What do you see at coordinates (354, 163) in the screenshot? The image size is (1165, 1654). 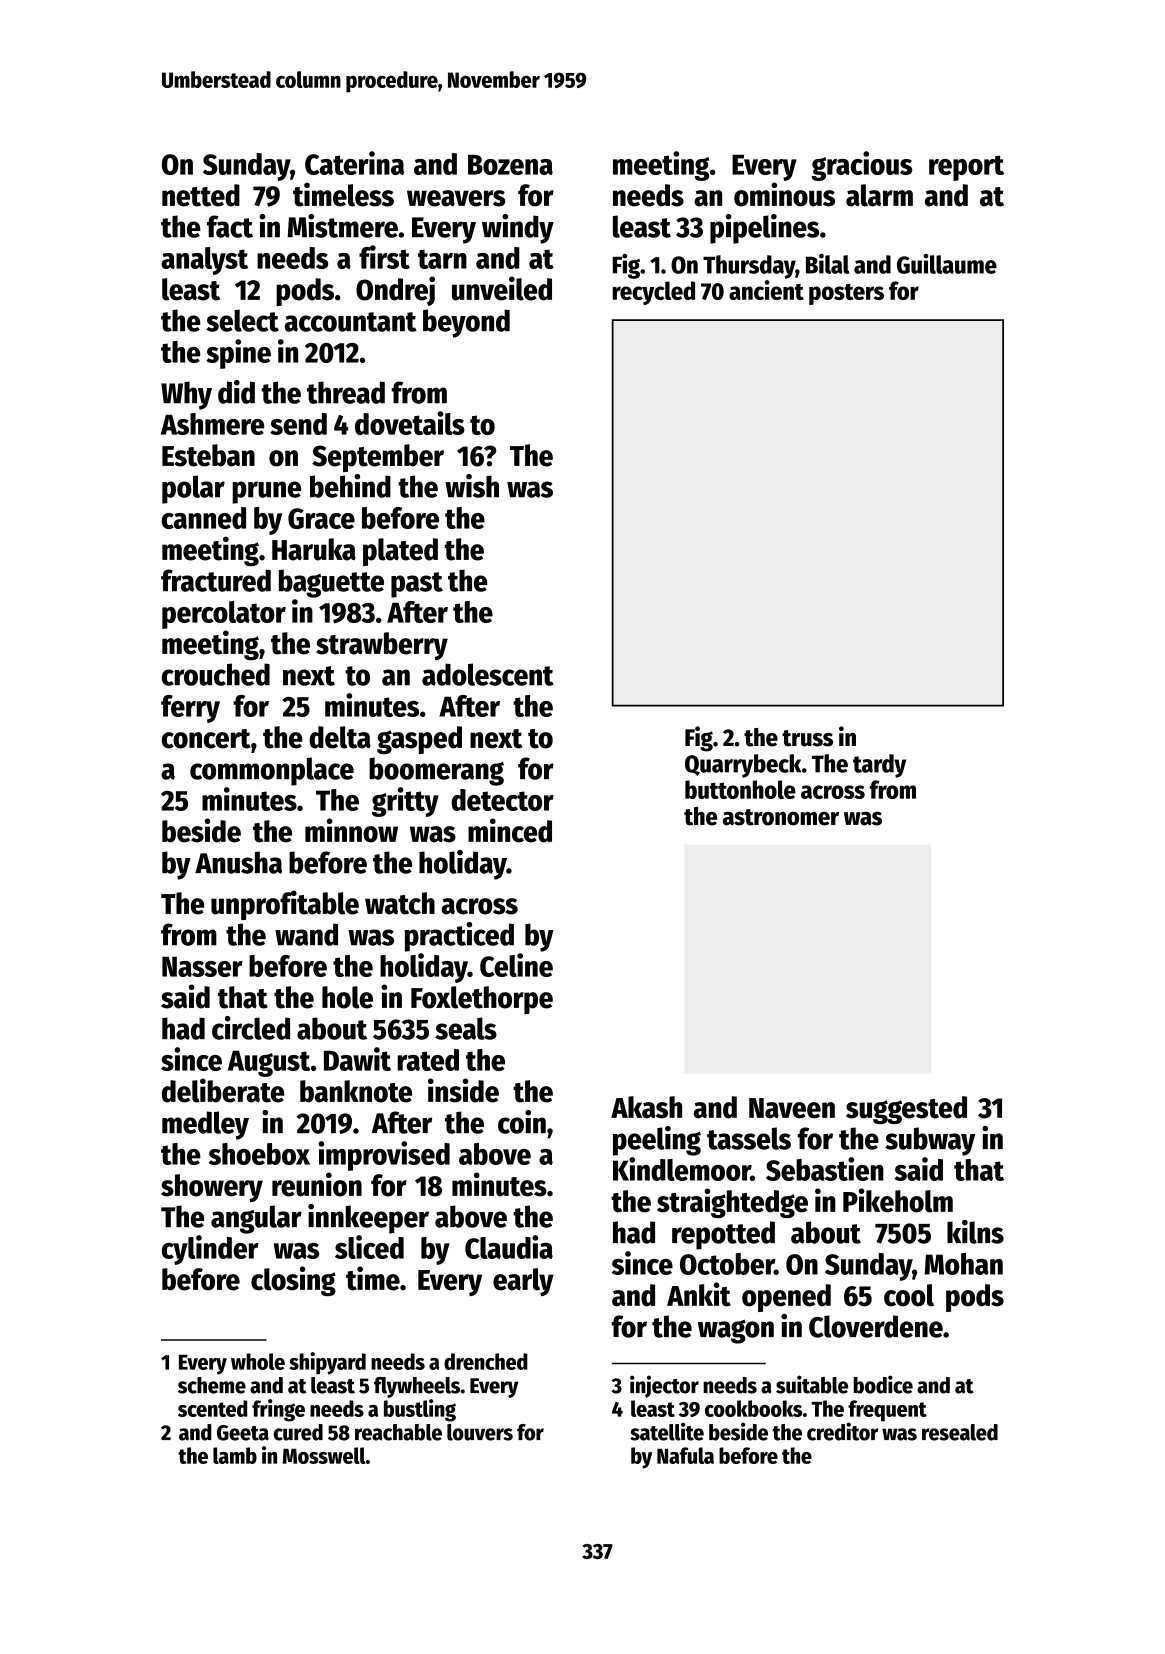 I see `Caterina` at bounding box center [354, 163].
